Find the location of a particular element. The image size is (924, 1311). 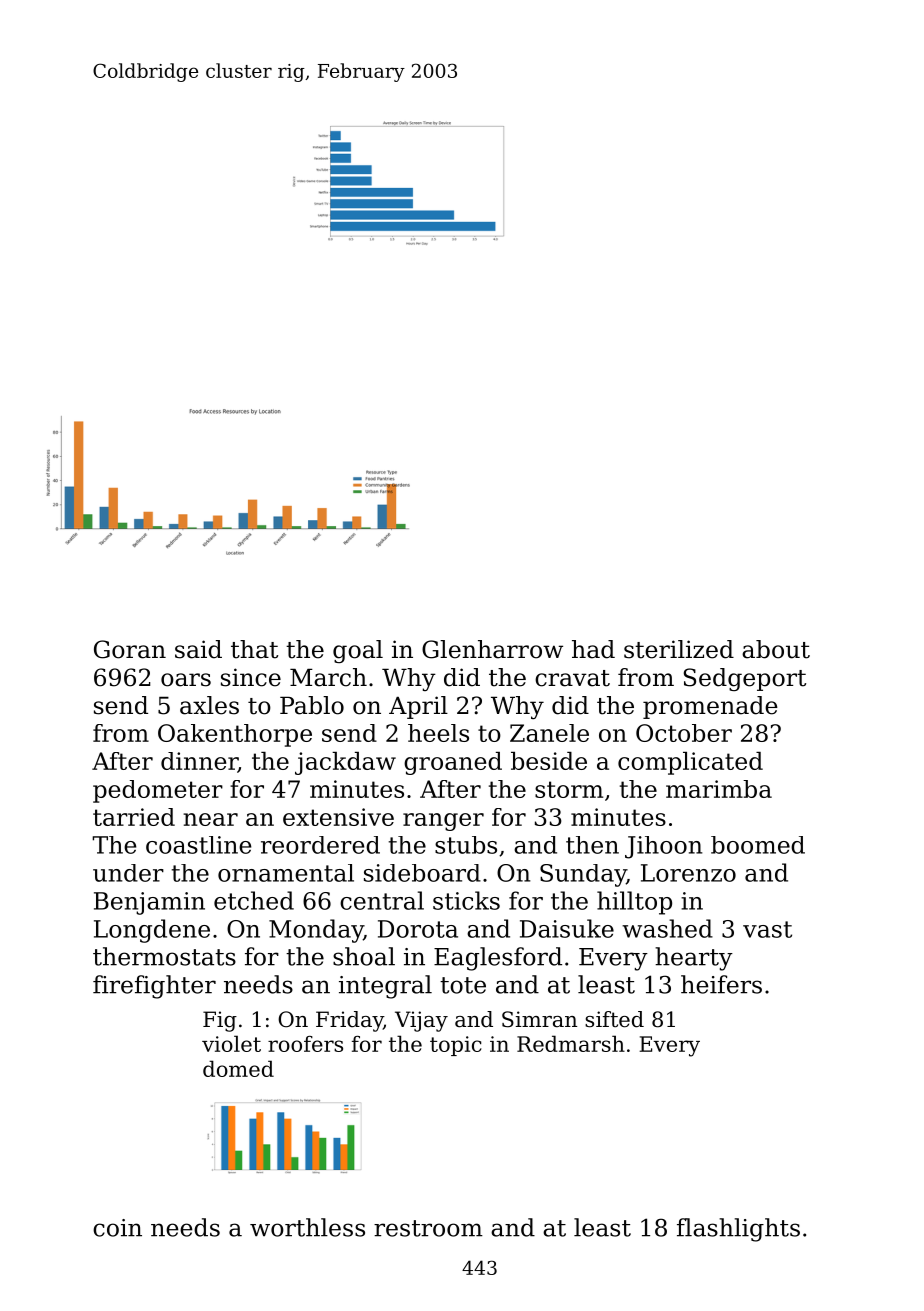

promenade is located at coordinates (710, 707).
